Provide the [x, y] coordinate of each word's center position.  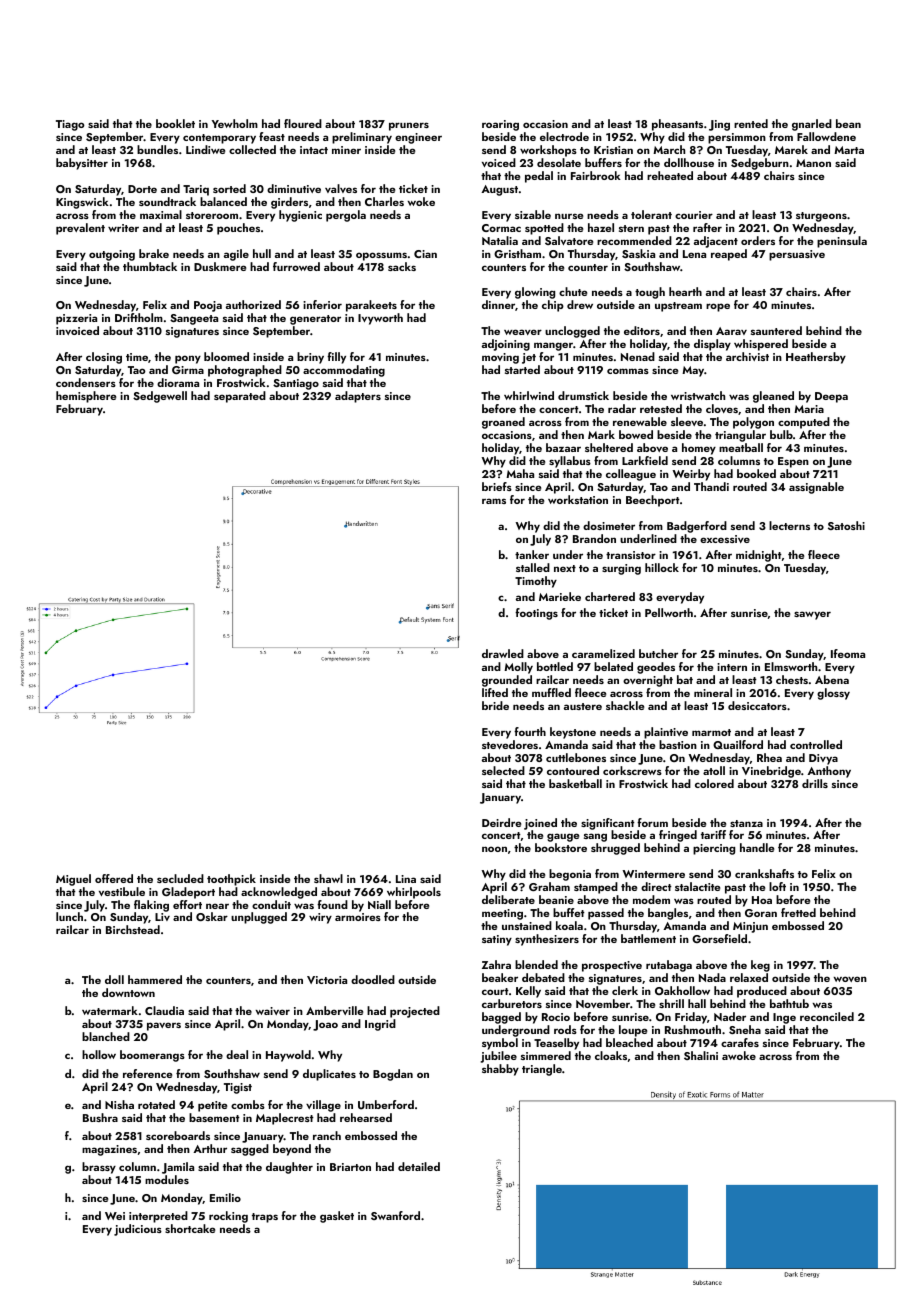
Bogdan [393, 1075]
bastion [678, 744]
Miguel [73, 880]
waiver [273, 1011]
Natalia [500, 240]
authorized [253, 304]
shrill [671, 1003]
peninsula [842, 242]
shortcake [190, 1228]
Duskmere [220, 266]
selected [503, 770]
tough [650, 293]
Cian [425, 254]
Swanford [395, 1215]
